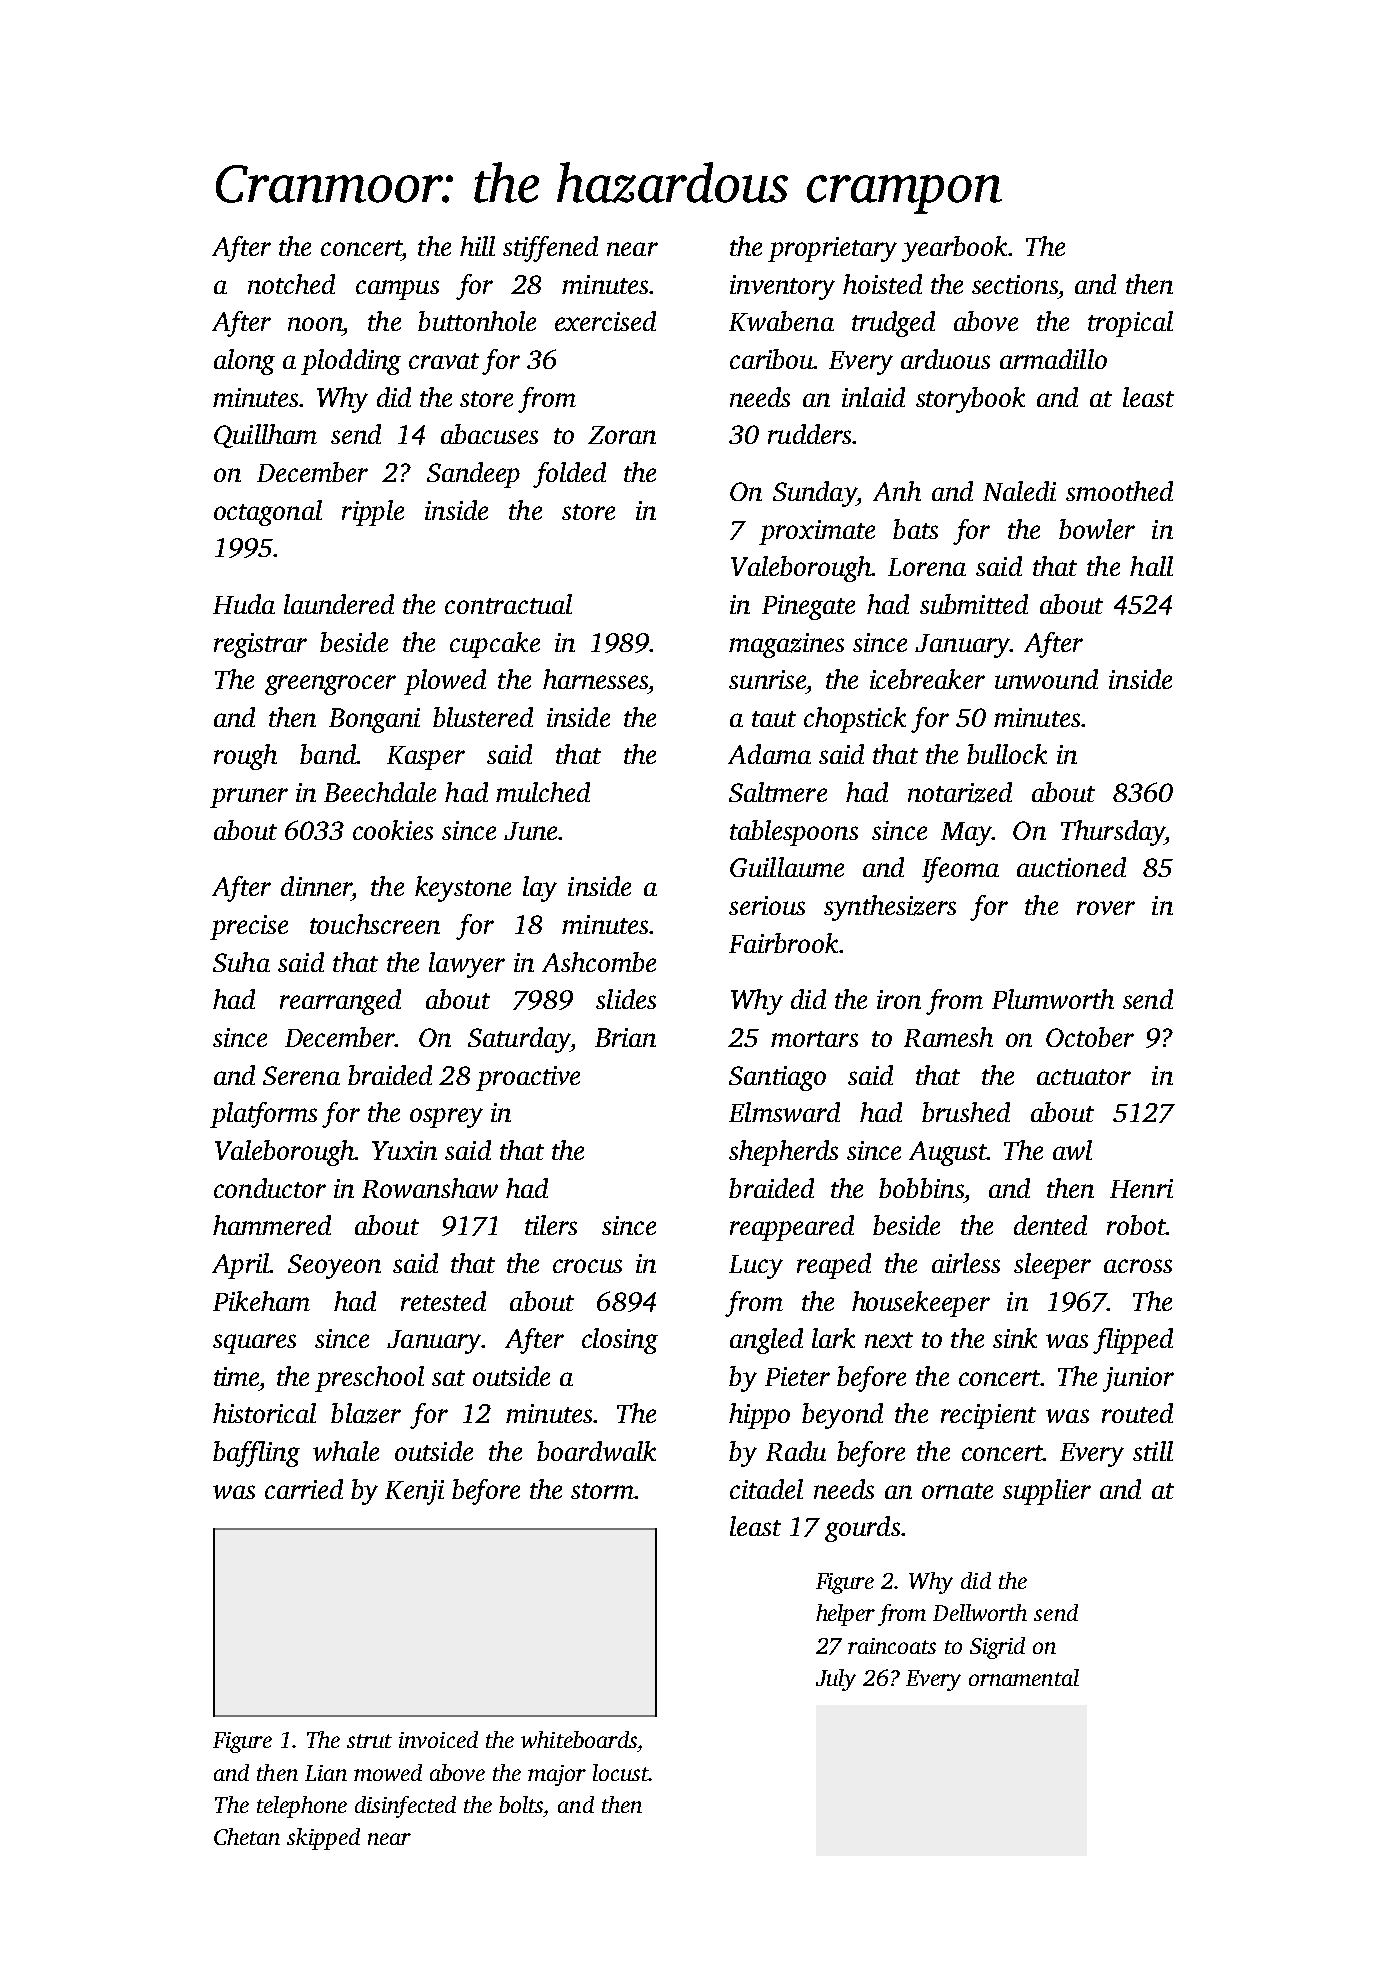 This screenshot has height=1969, width=1386. I want to click on Chetan, so click(247, 1836).
